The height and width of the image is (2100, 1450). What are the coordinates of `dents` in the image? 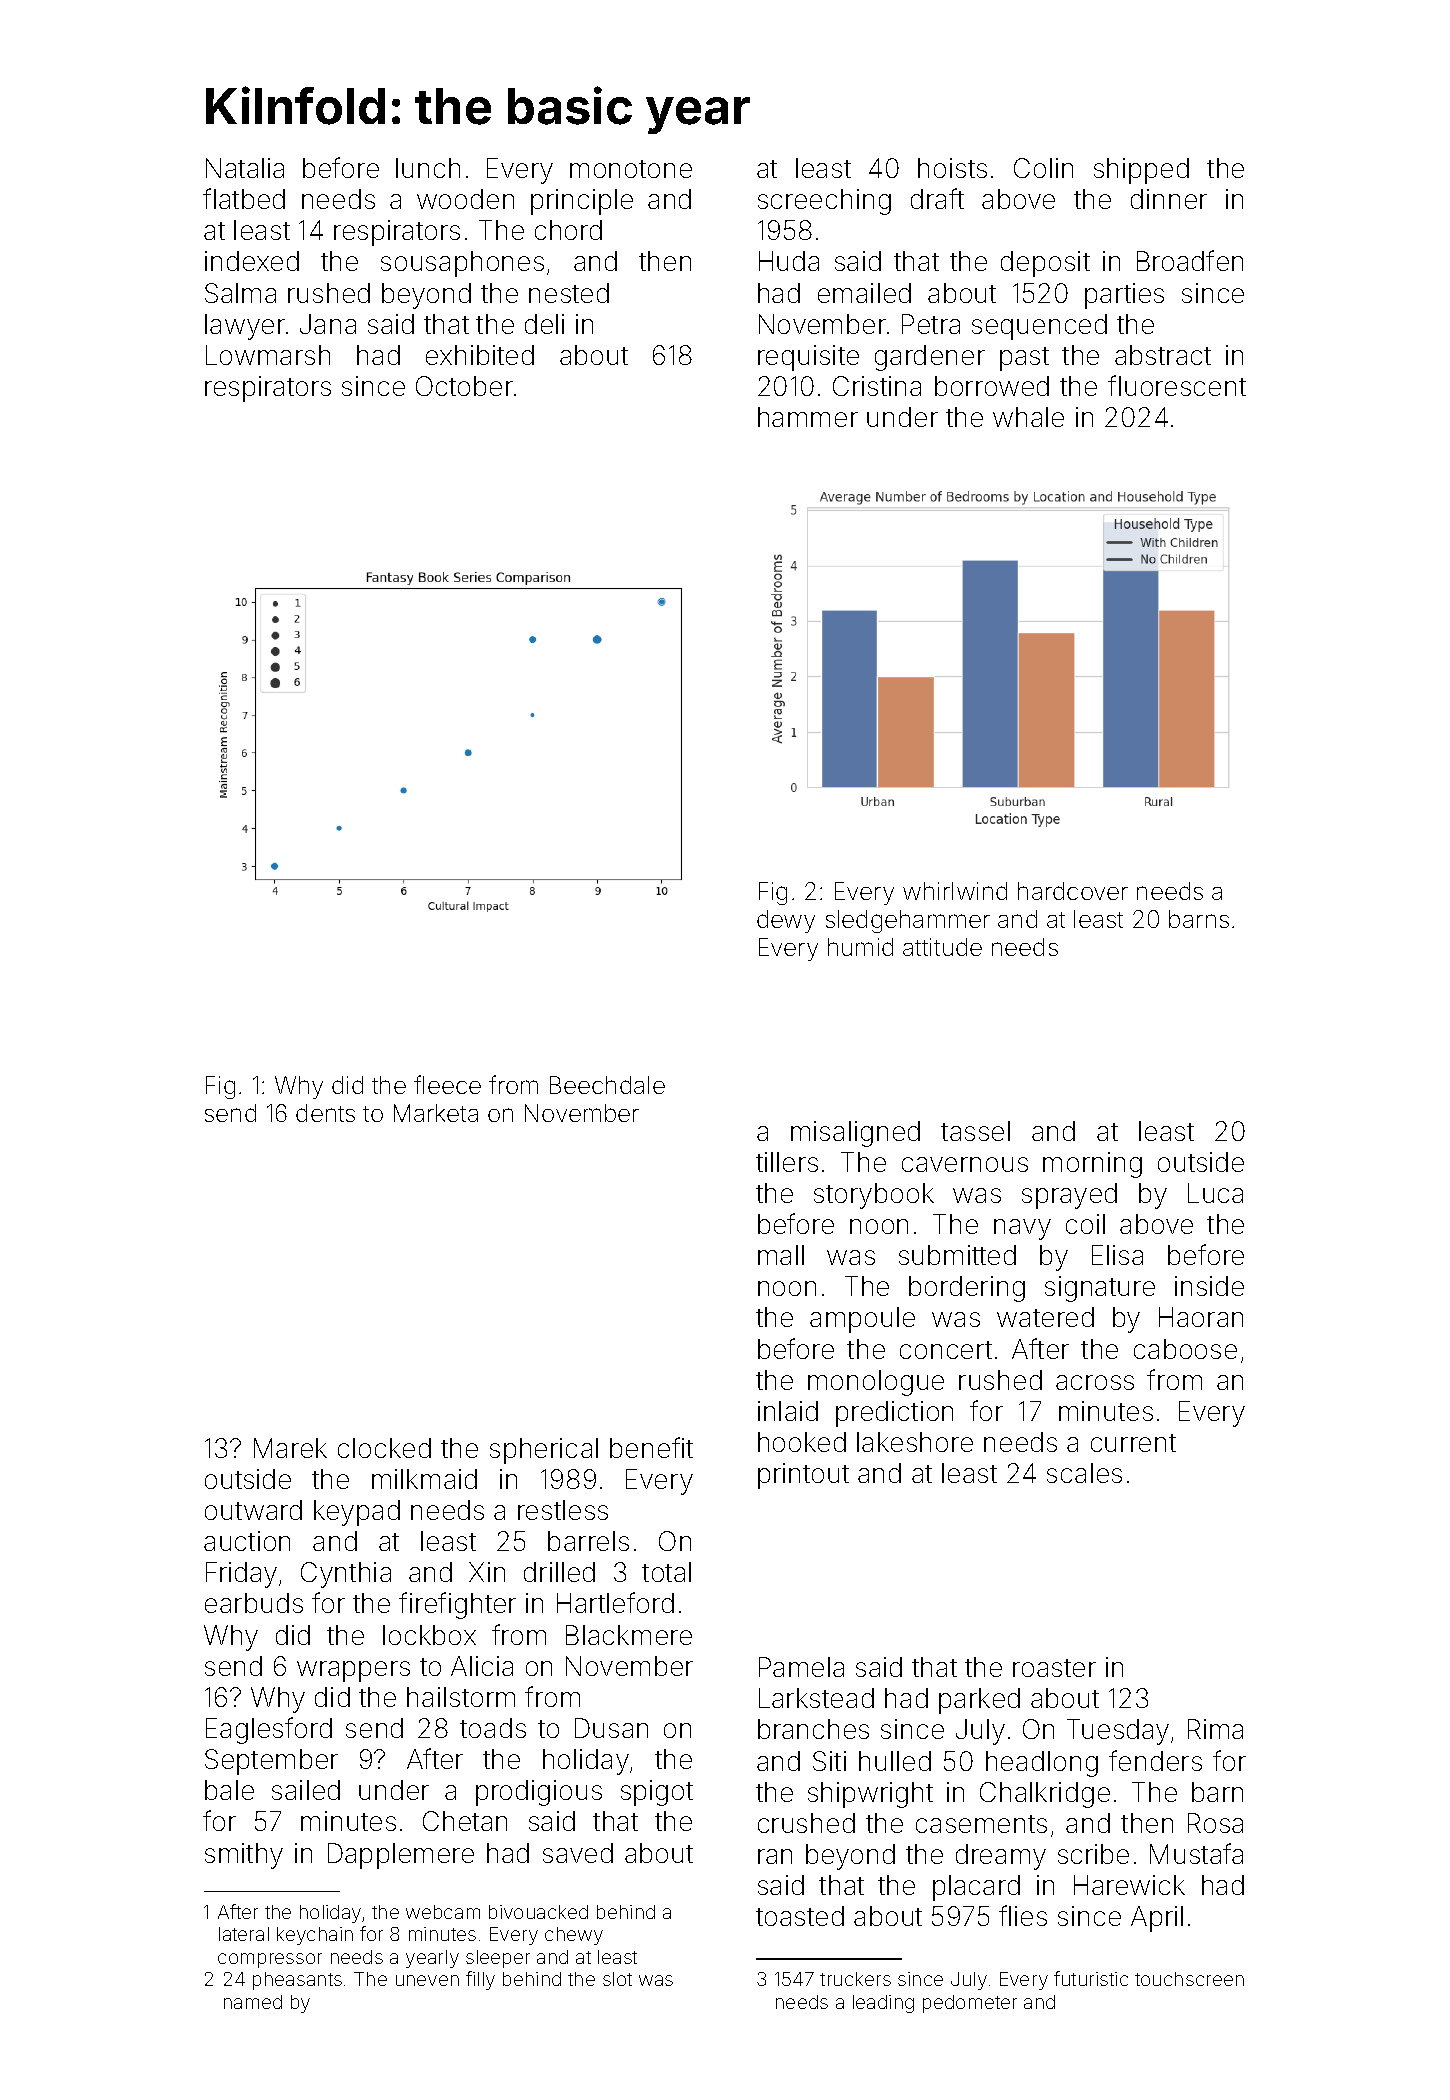 It's located at (325, 1113).
